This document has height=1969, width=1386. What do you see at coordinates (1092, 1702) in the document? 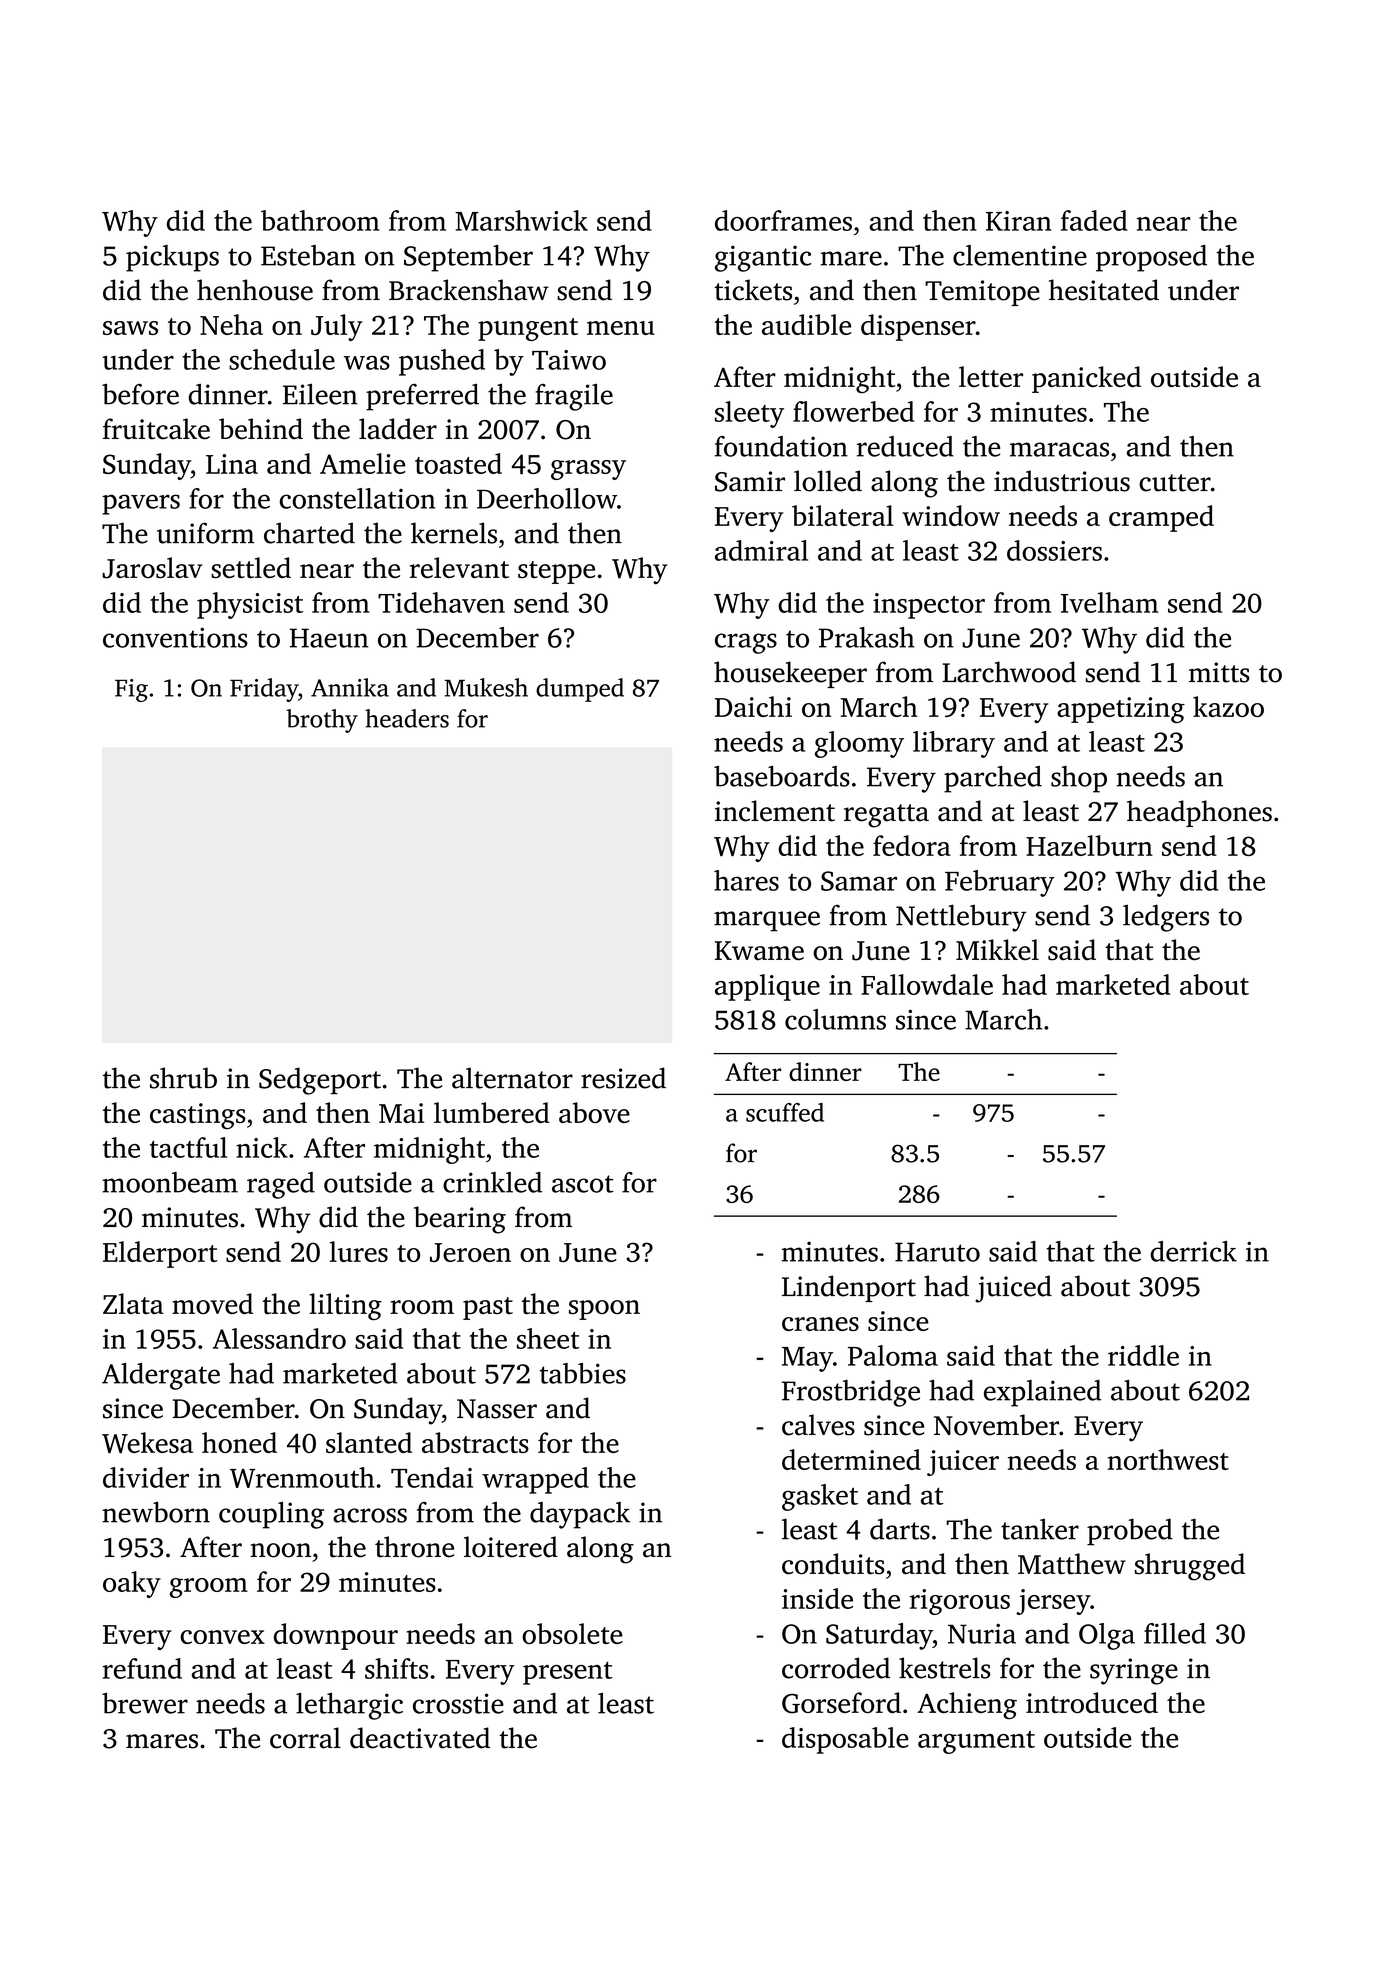
I see `introduced` at bounding box center [1092, 1702].
